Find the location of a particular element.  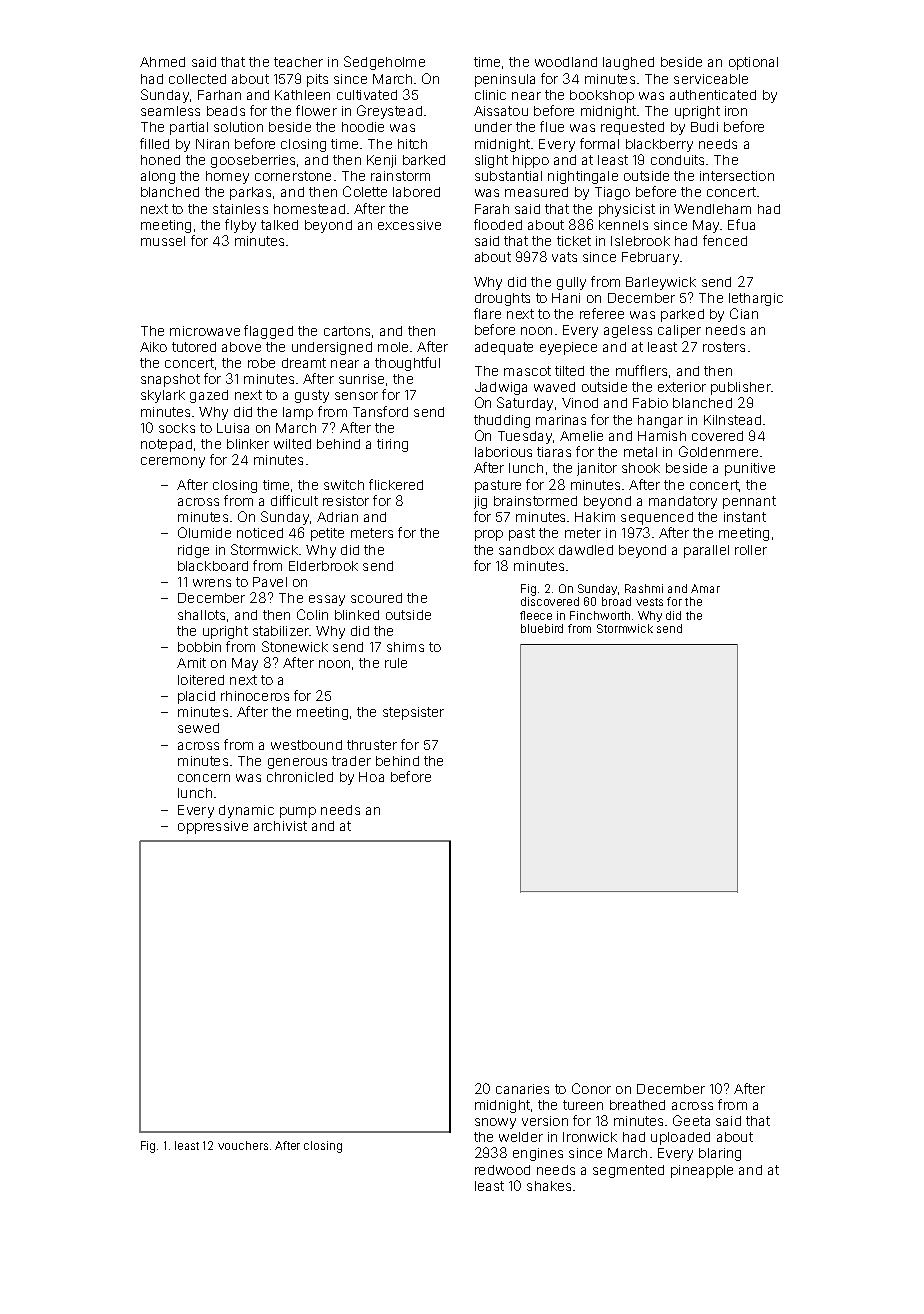

teacher is located at coordinates (298, 62).
